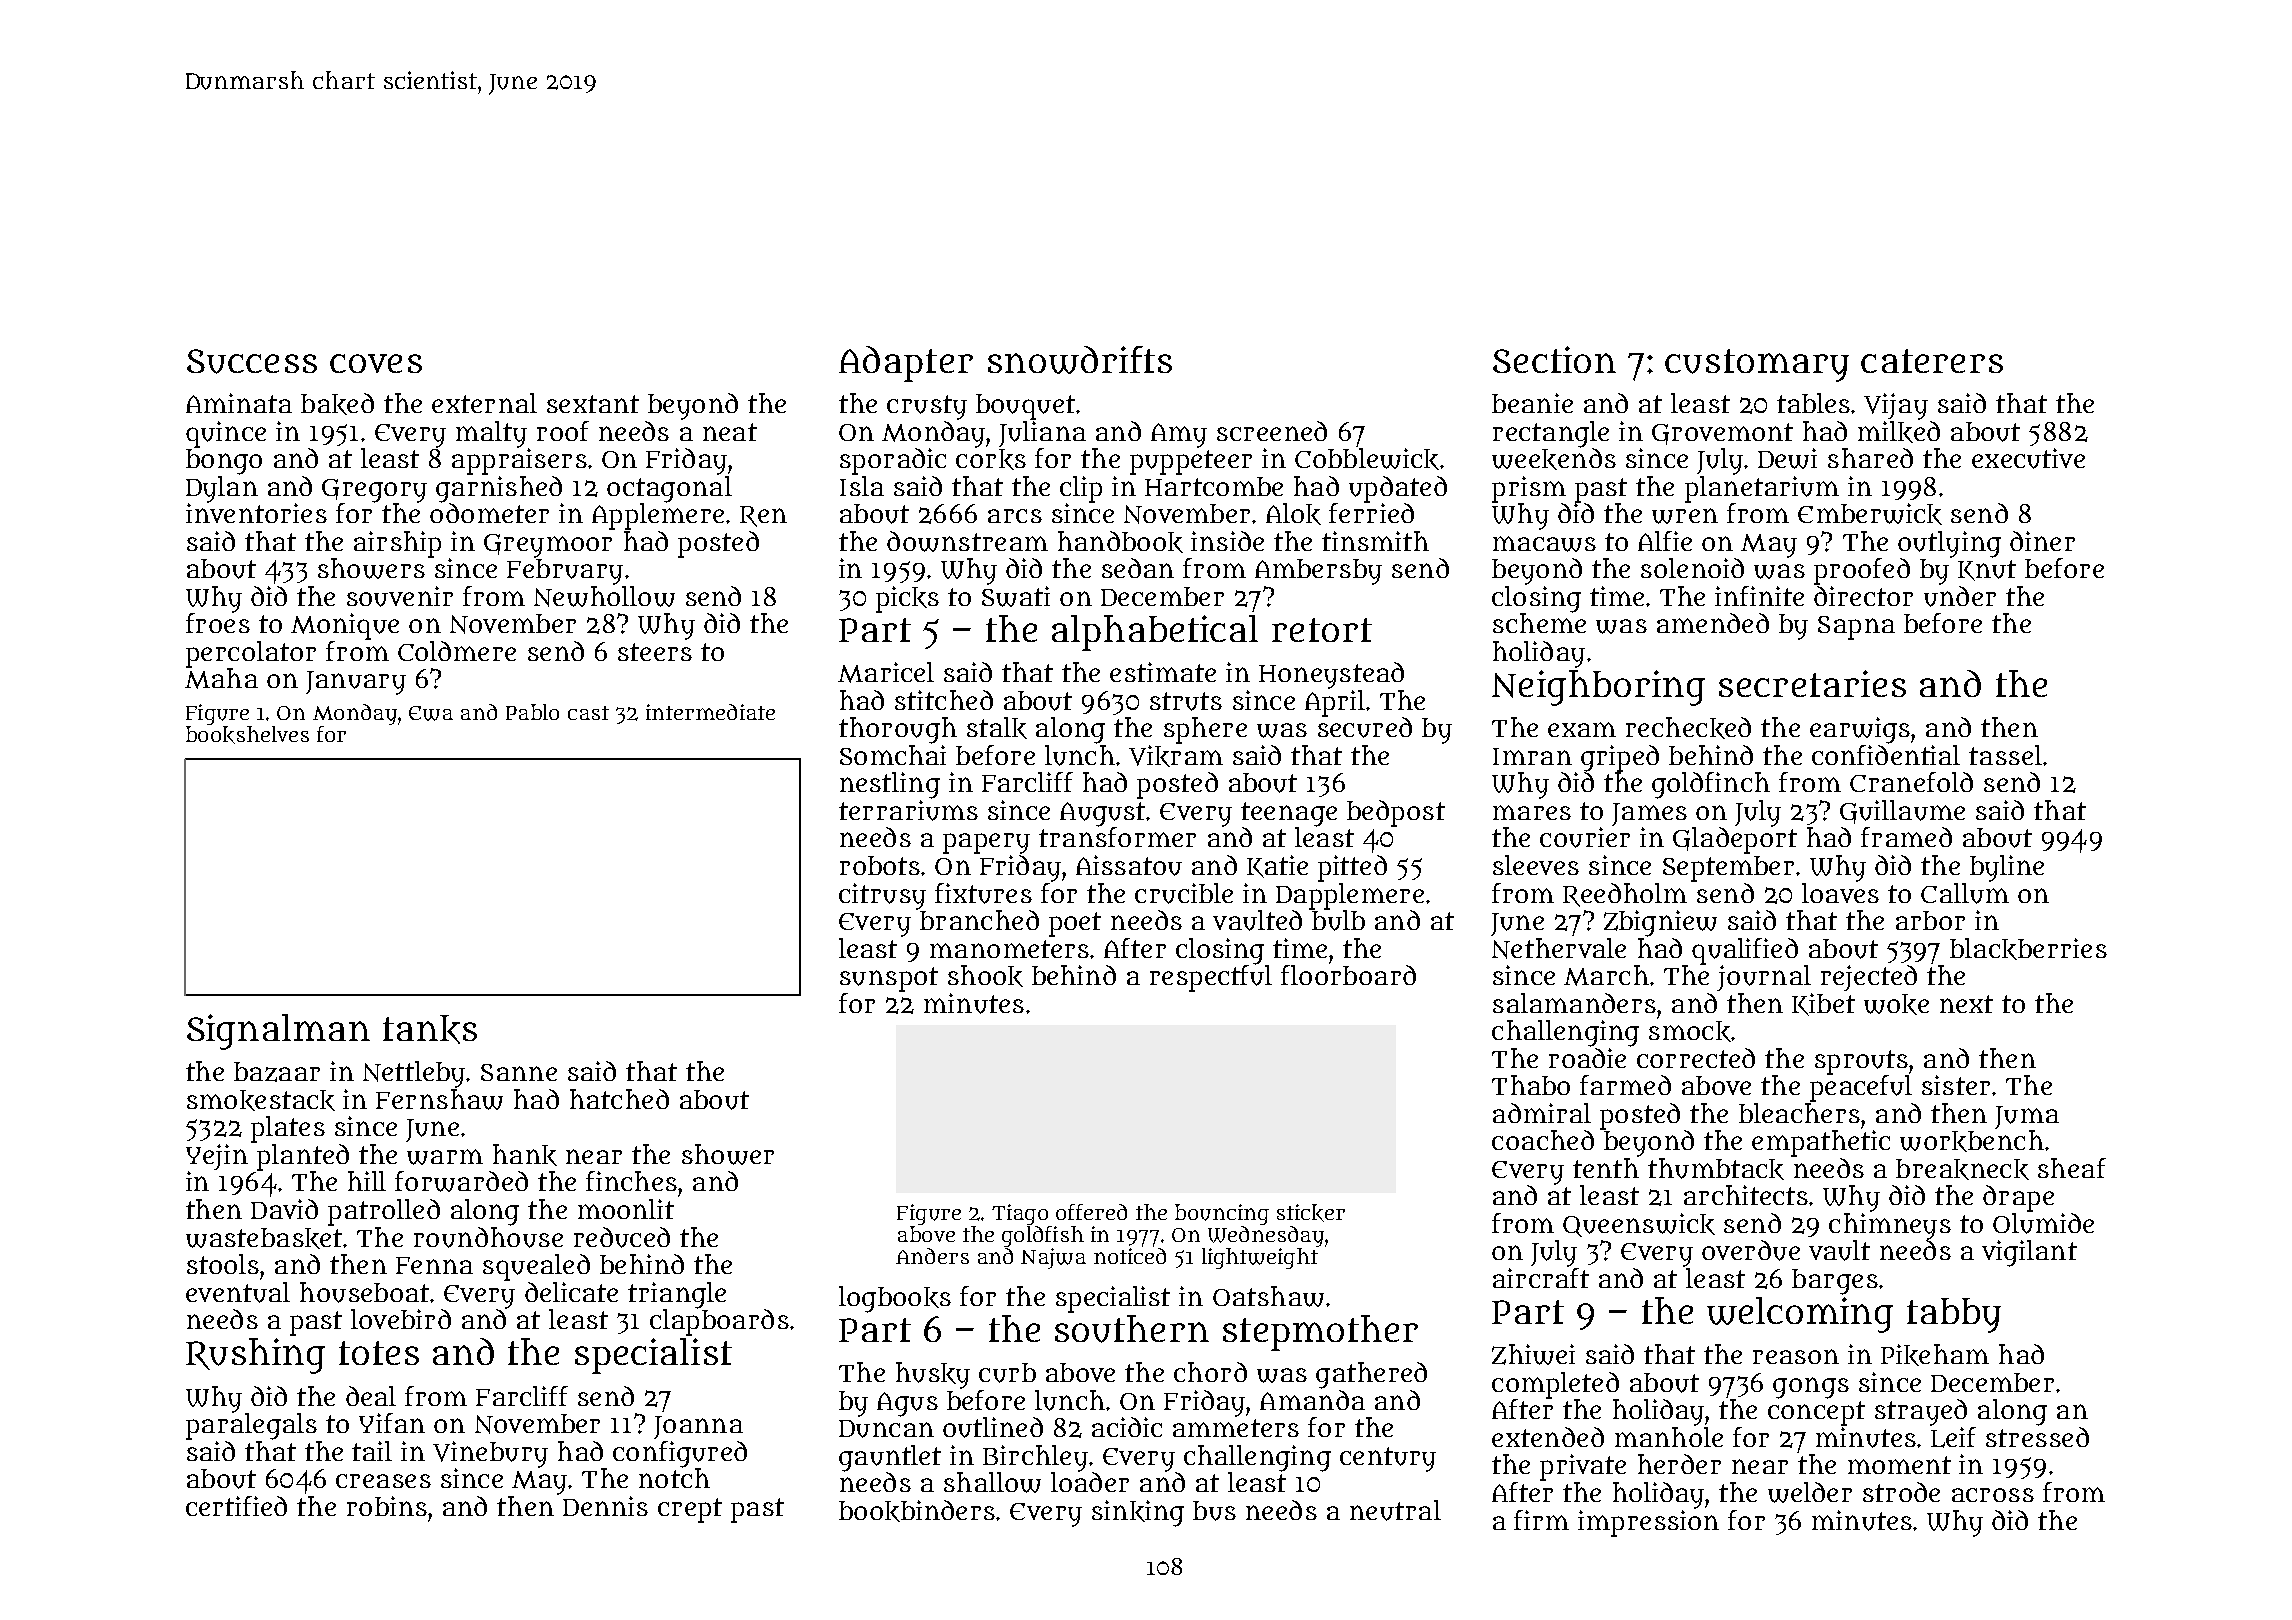 This image has height=1620, width=2292. I want to click on Zhiwei, so click(1533, 1354).
